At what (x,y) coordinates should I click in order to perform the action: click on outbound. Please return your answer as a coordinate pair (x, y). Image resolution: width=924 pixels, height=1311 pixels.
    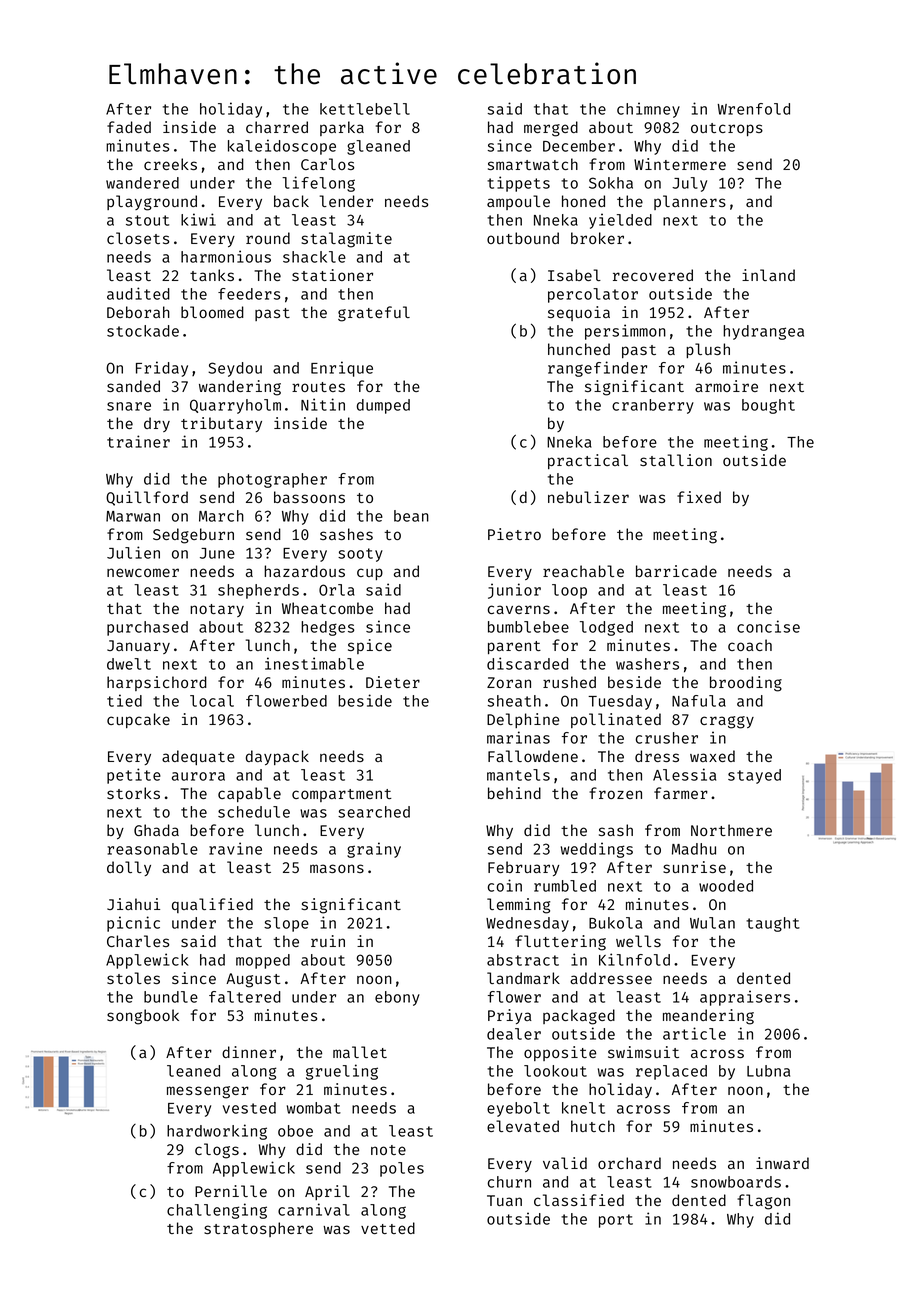
    Looking at the image, I should click on (523, 238).
